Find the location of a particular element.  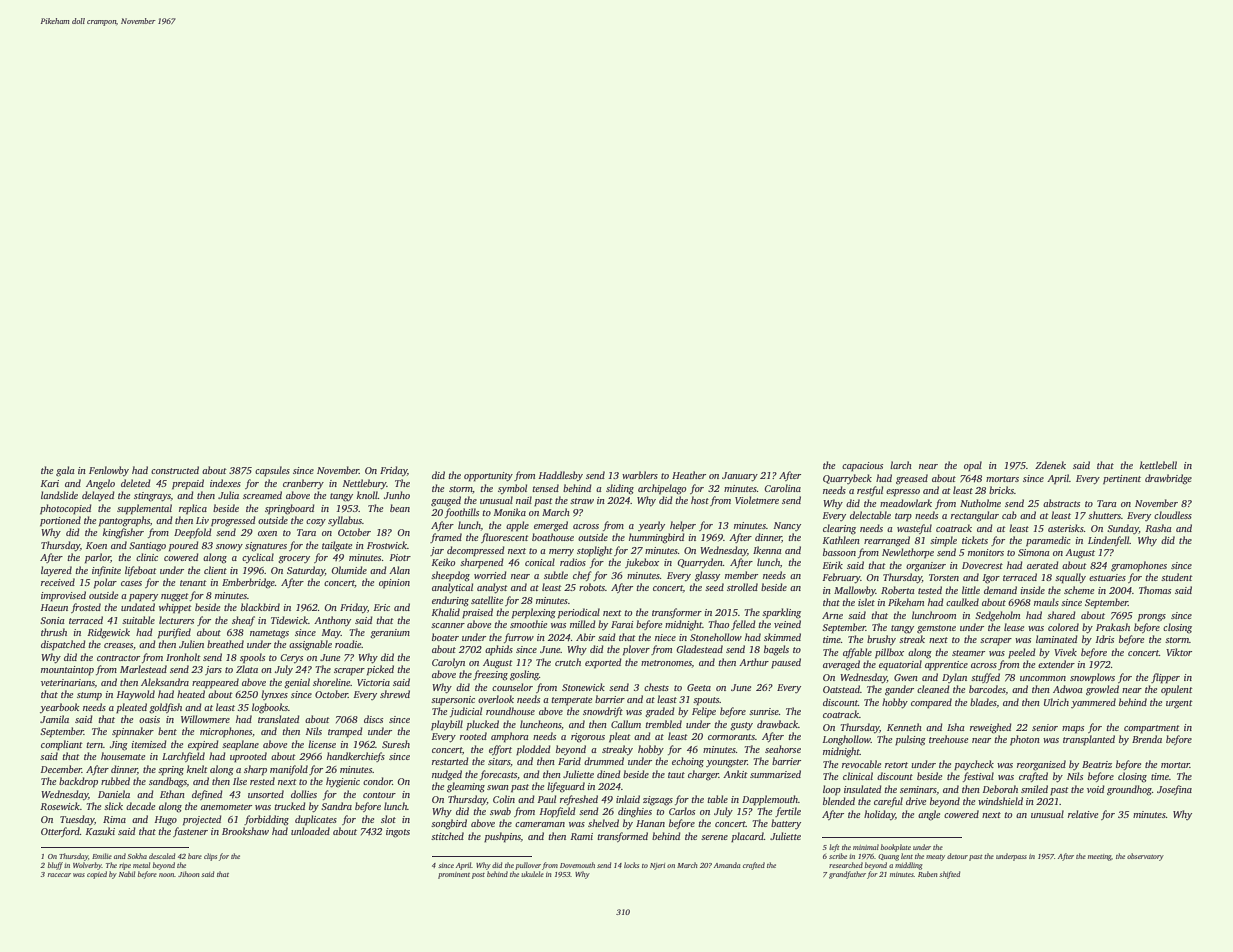

void is located at coordinates (1096, 789).
